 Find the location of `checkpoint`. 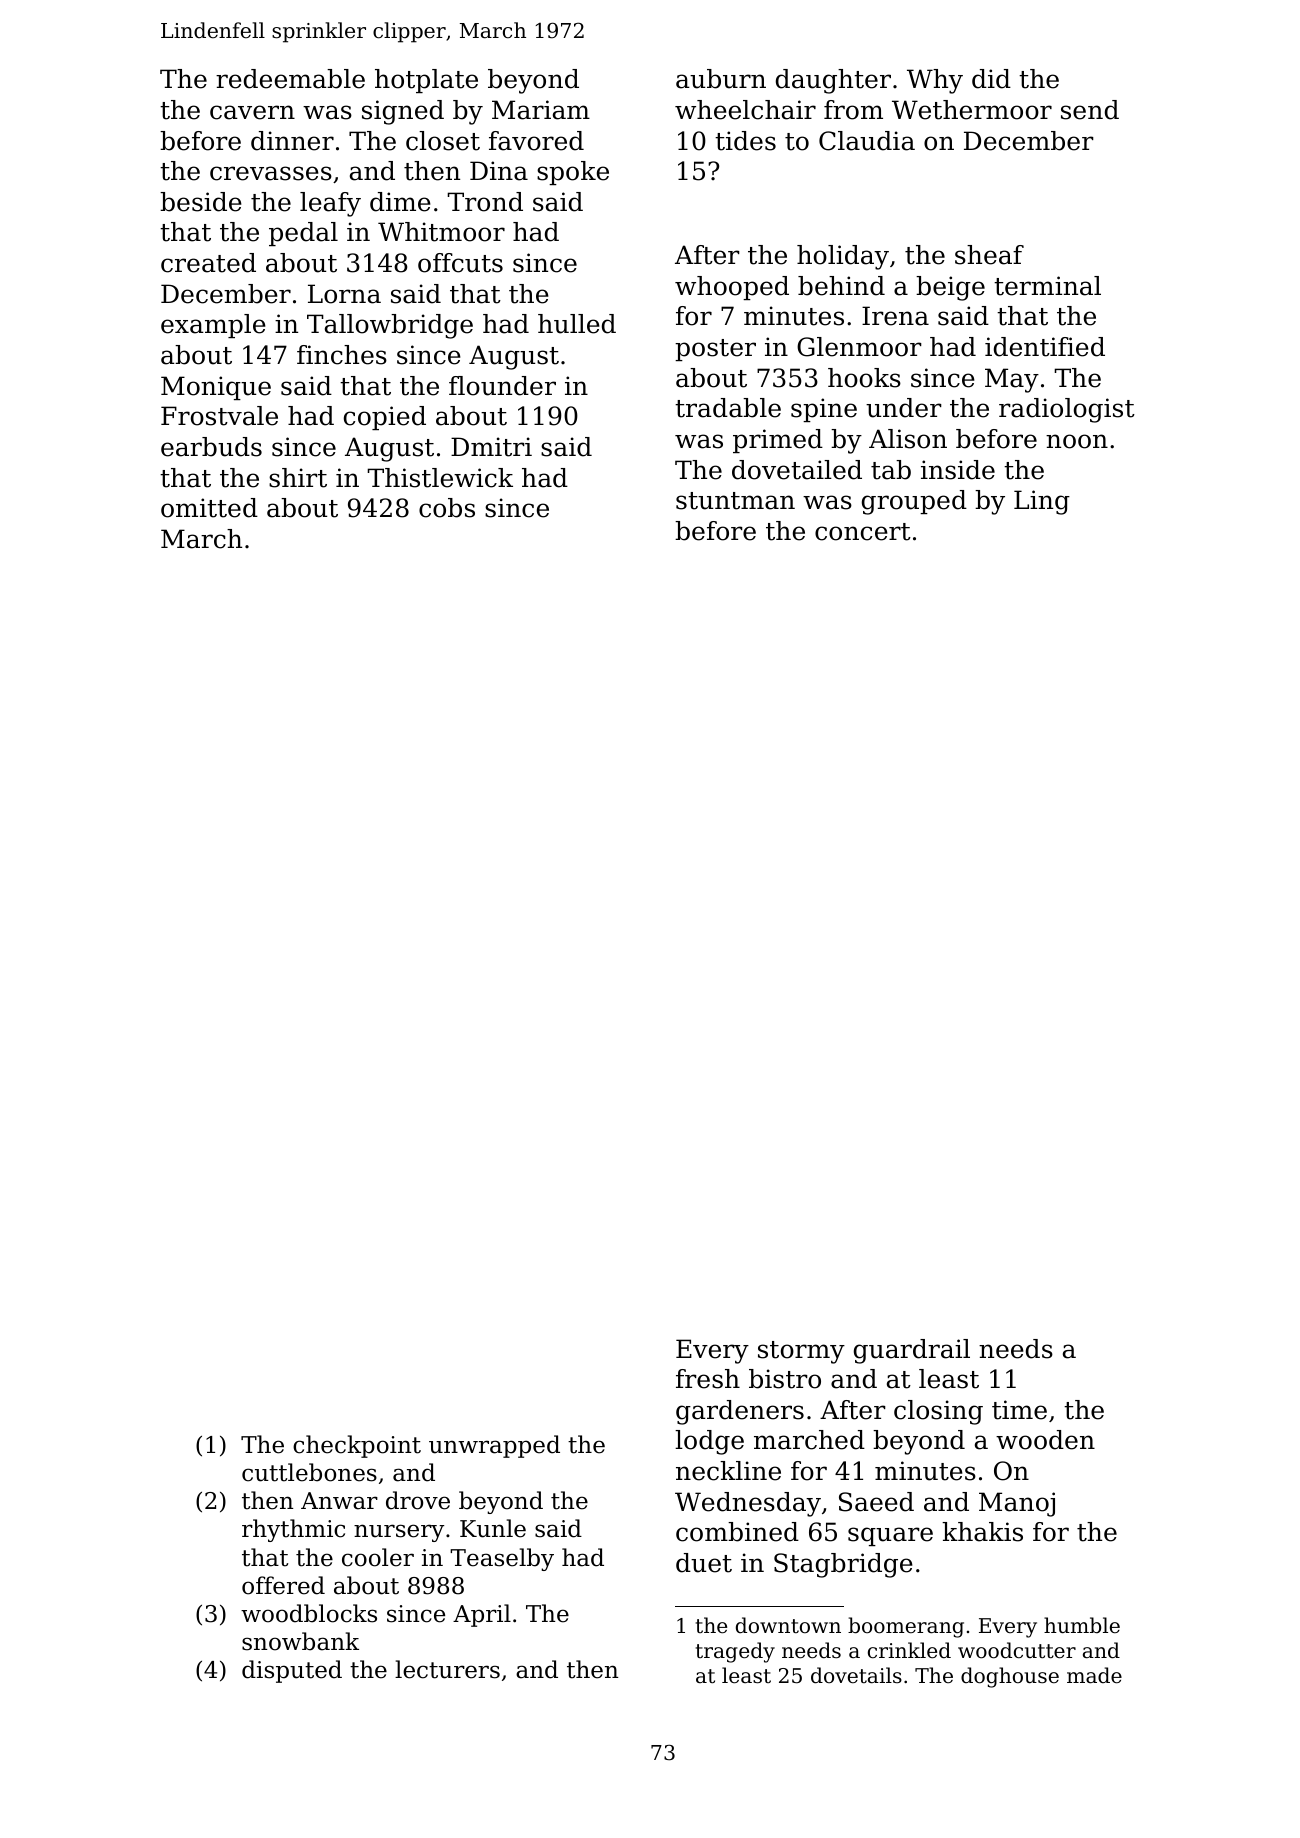

checkpoint is located at coordinates (357, 1446).
